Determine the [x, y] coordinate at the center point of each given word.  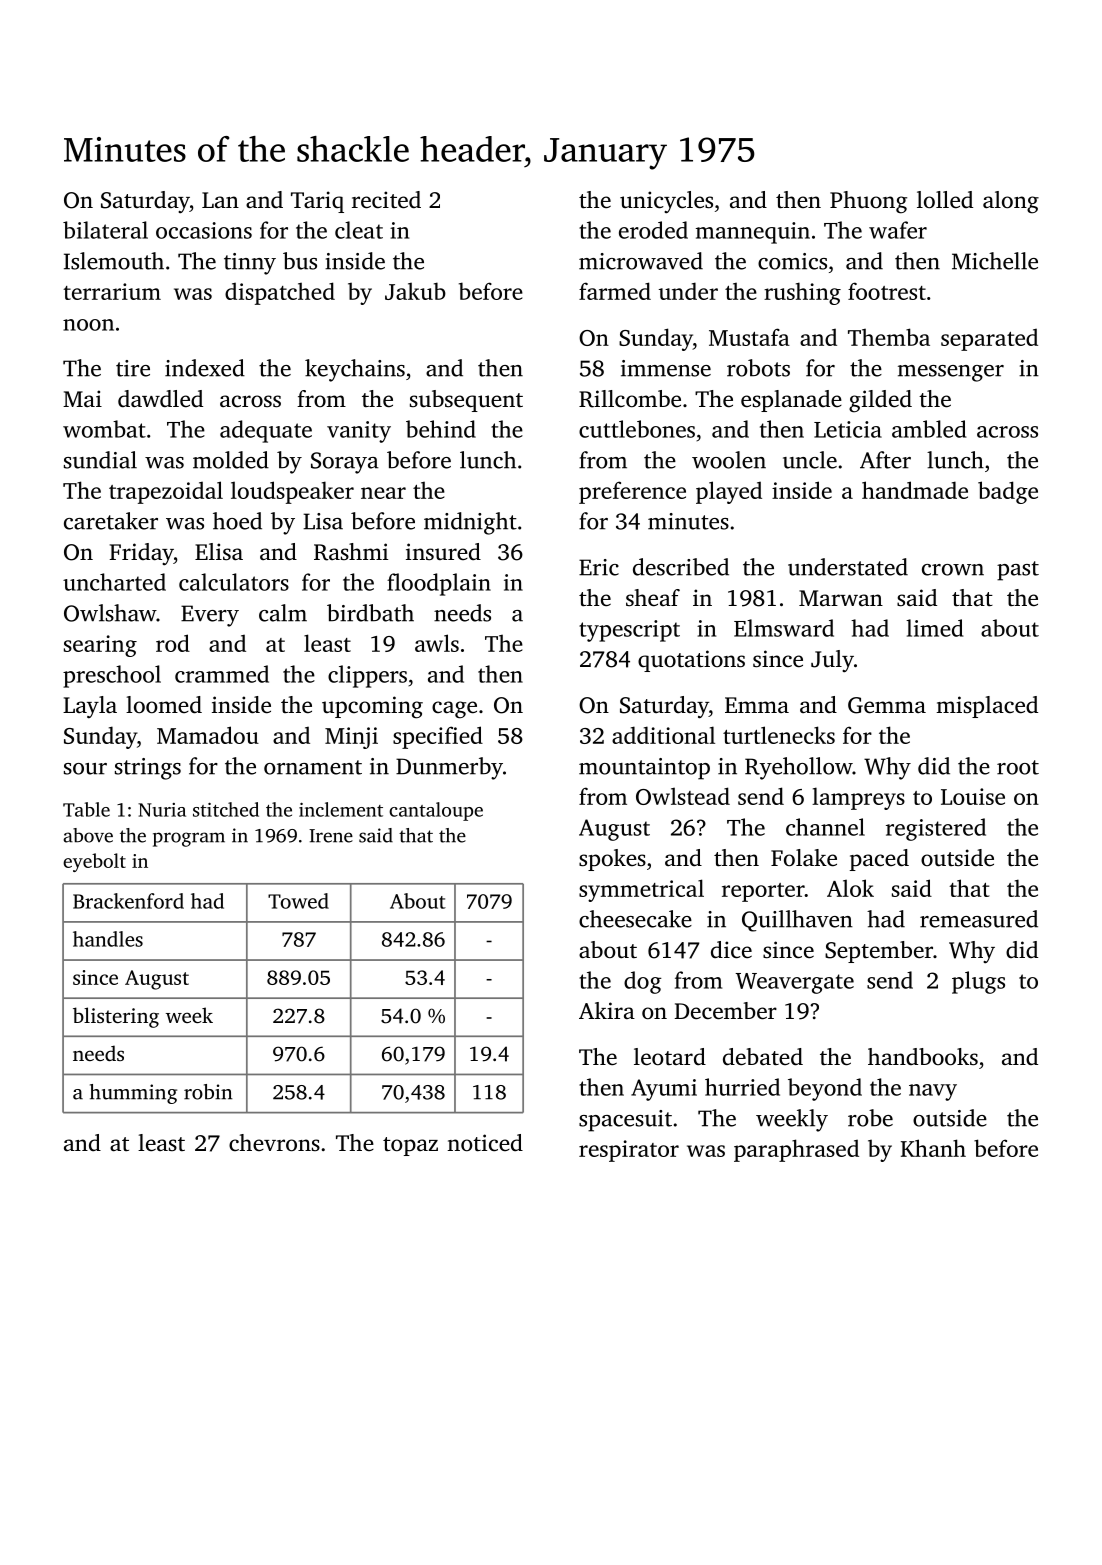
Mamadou [208, 735]
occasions [204, 230]
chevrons [274, 1143]
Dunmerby [449, 768]
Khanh [933, 1148]
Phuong [868, 202]
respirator [629, 1151]
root [1018, 767]
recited [386, 200]
